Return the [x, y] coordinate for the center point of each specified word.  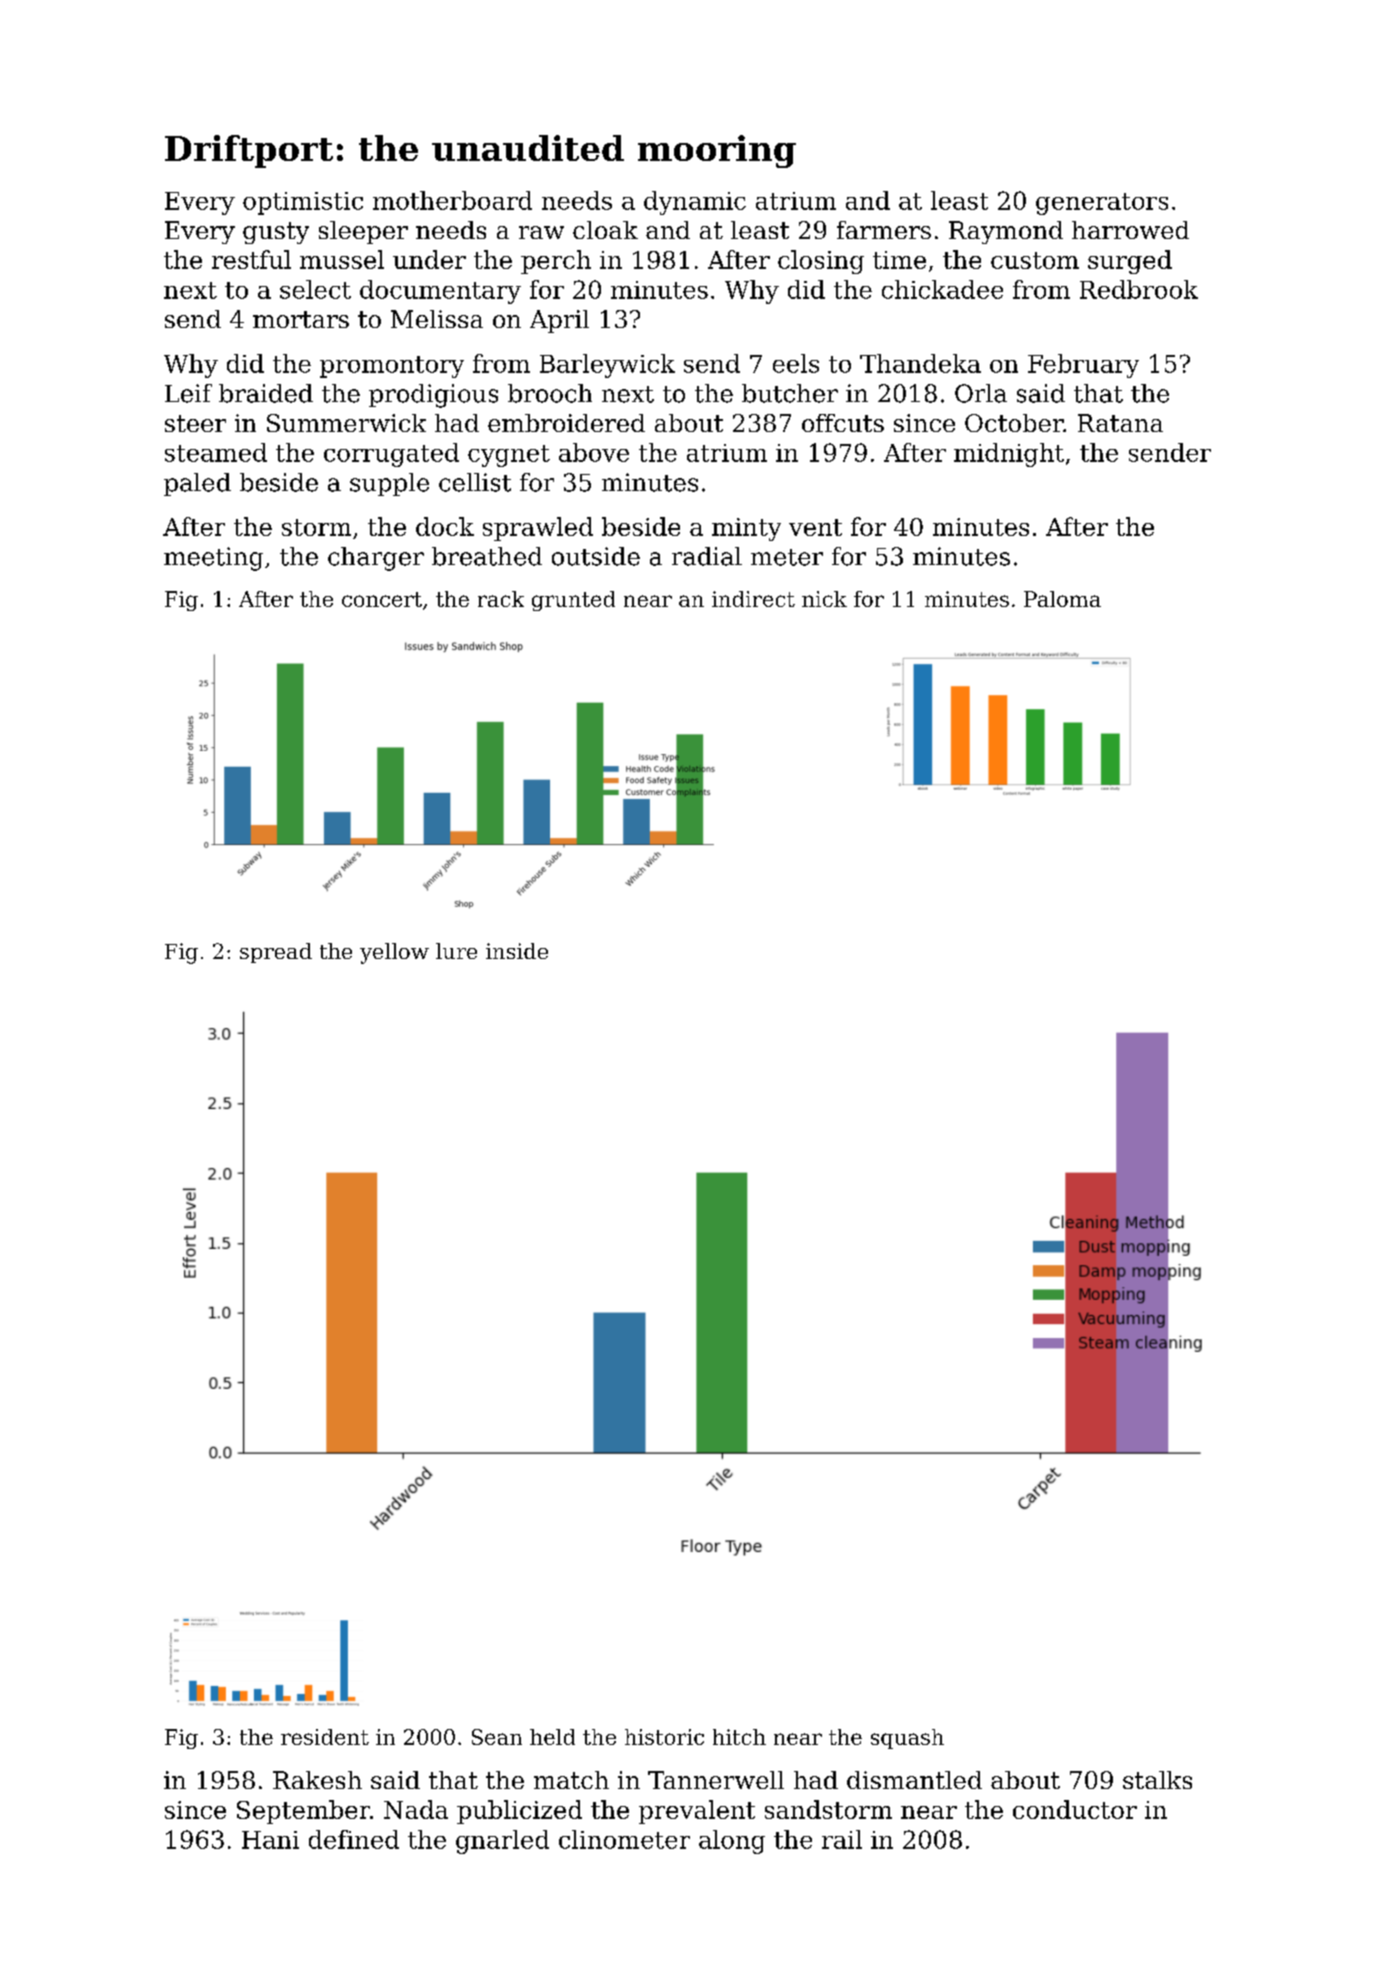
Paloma [1062, 599]
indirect [753, 599]
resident [325, 1737]
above [594, 452]
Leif [188, 393]
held [552, 1737]
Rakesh [317, 1780]
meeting [213, 559]
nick [824, 599]
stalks [1157, 1780]
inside [517, 951]
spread [276, 953]
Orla [981, 393]
